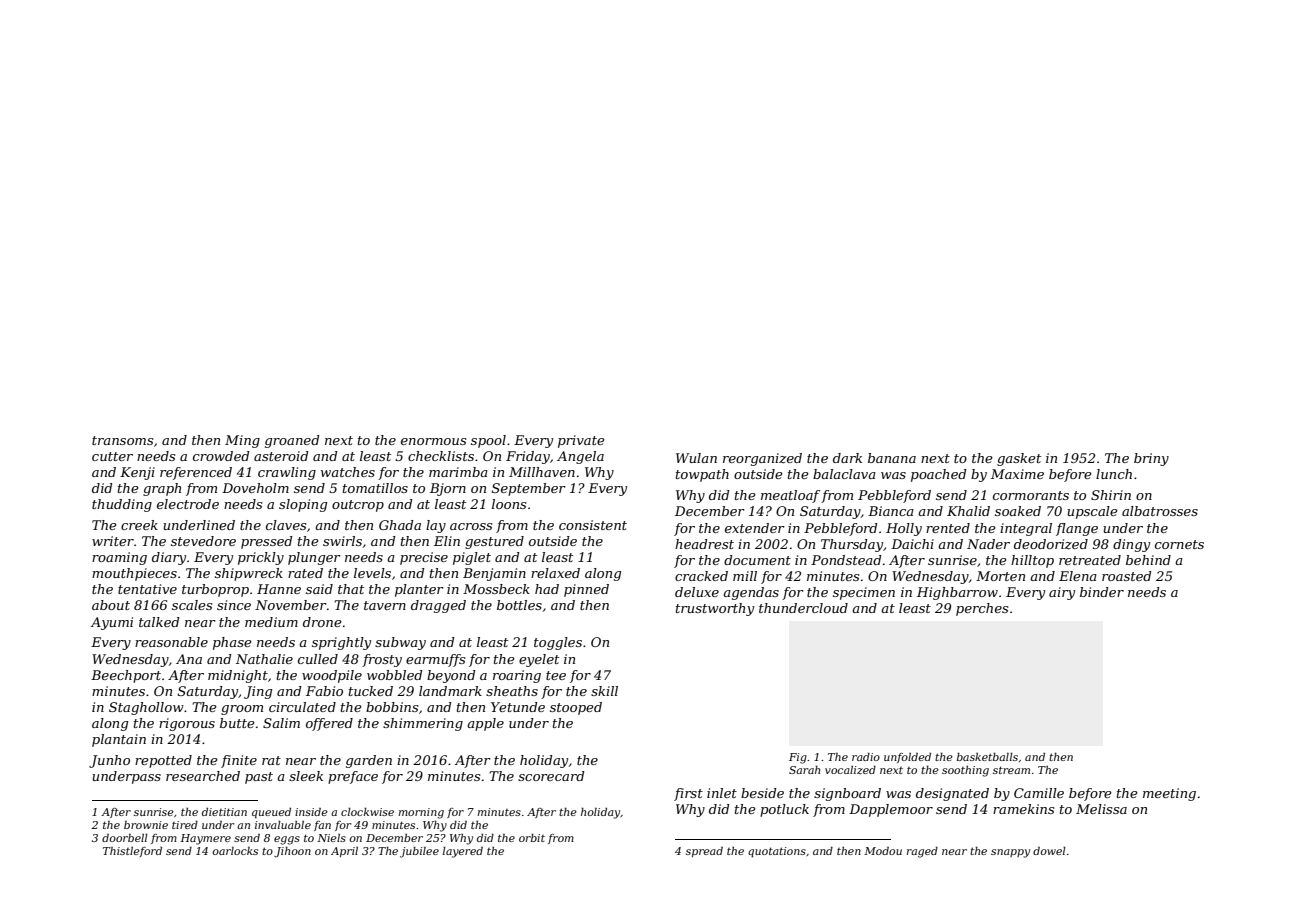 Image resolution: width=1308 pixels, height=924 pixels. I want to click on Thistleford, so click(132, 852).
